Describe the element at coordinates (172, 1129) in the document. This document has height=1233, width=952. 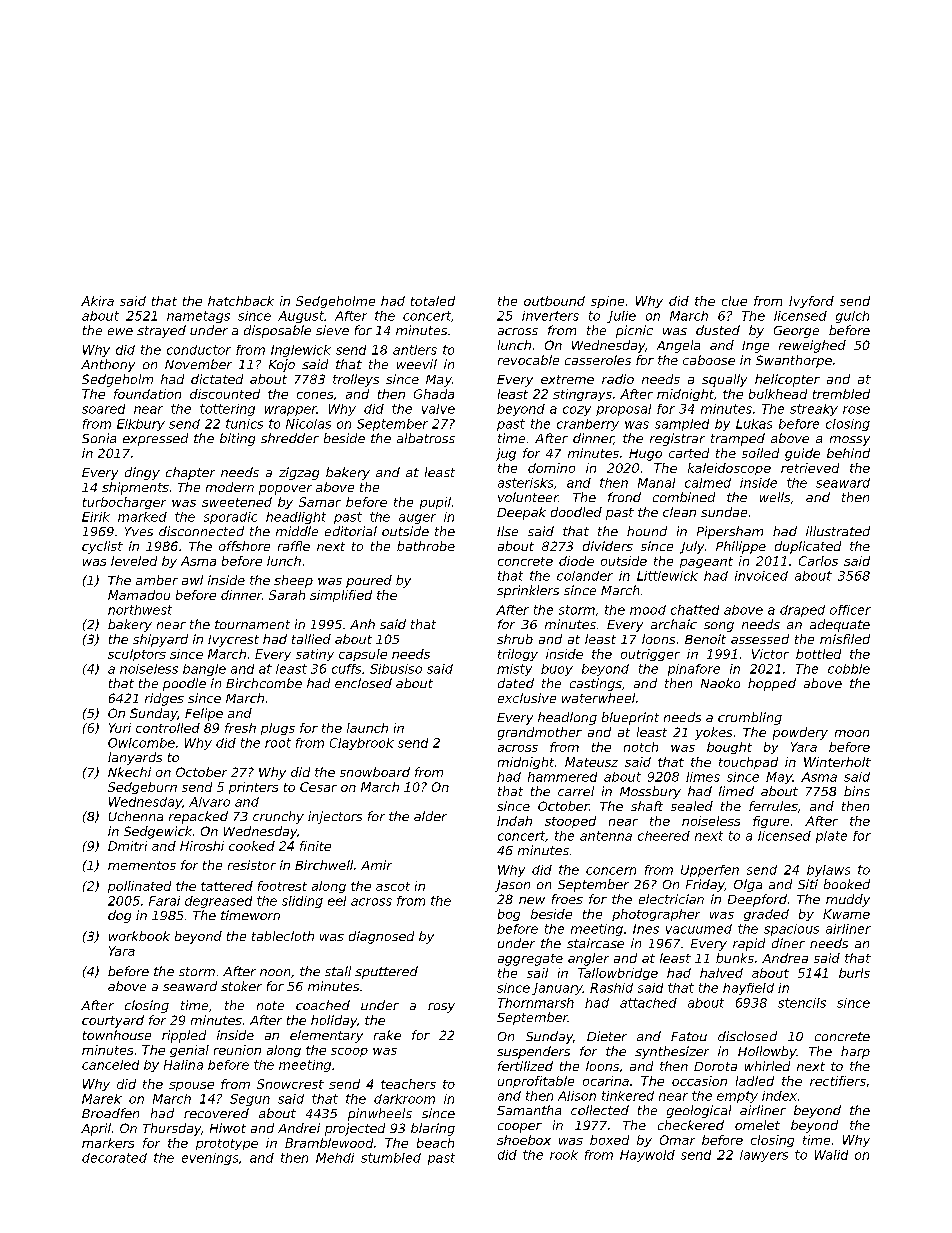
I see `Thursday` at that location.
